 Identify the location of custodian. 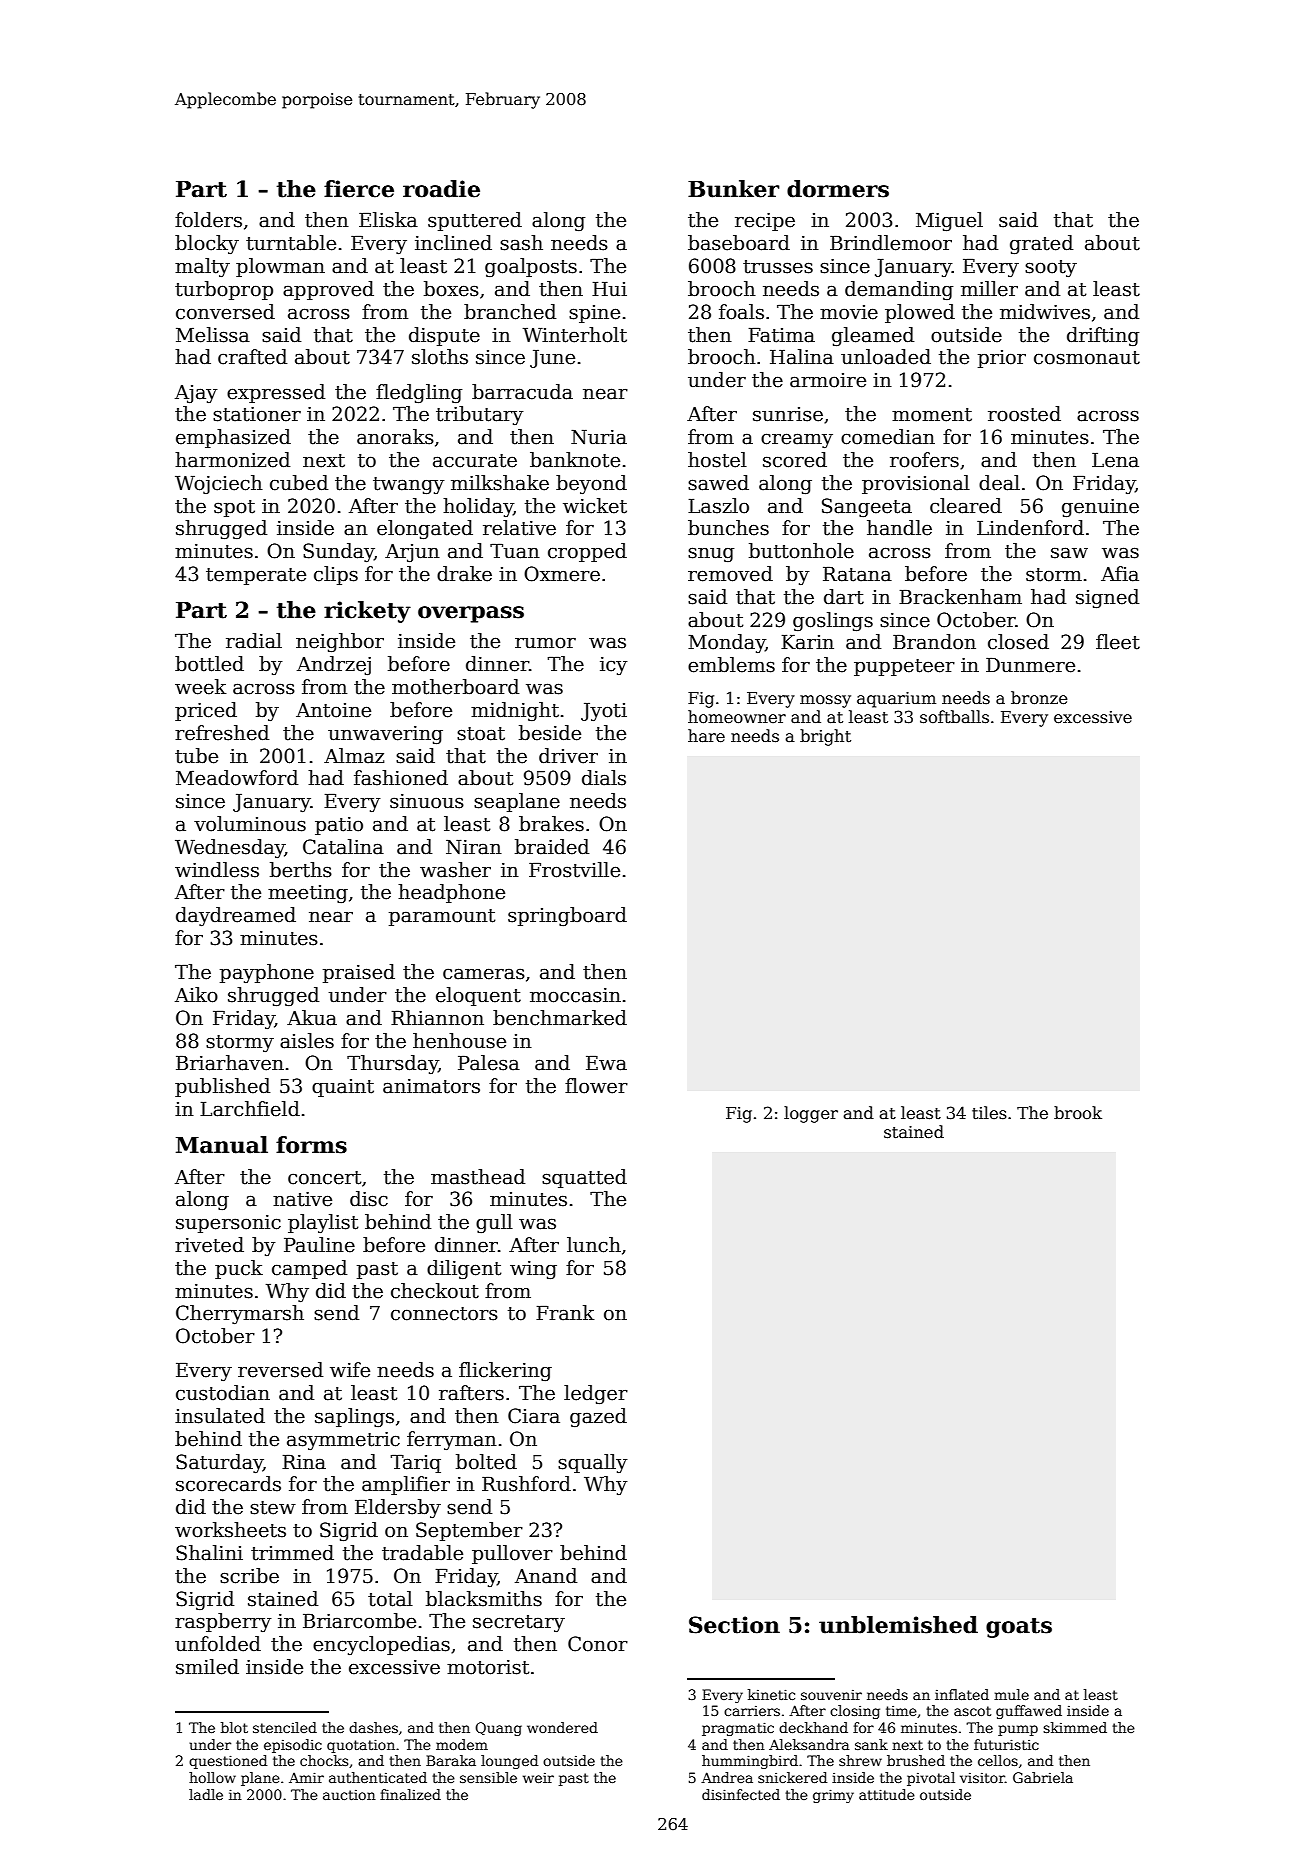
(223, 1393).
